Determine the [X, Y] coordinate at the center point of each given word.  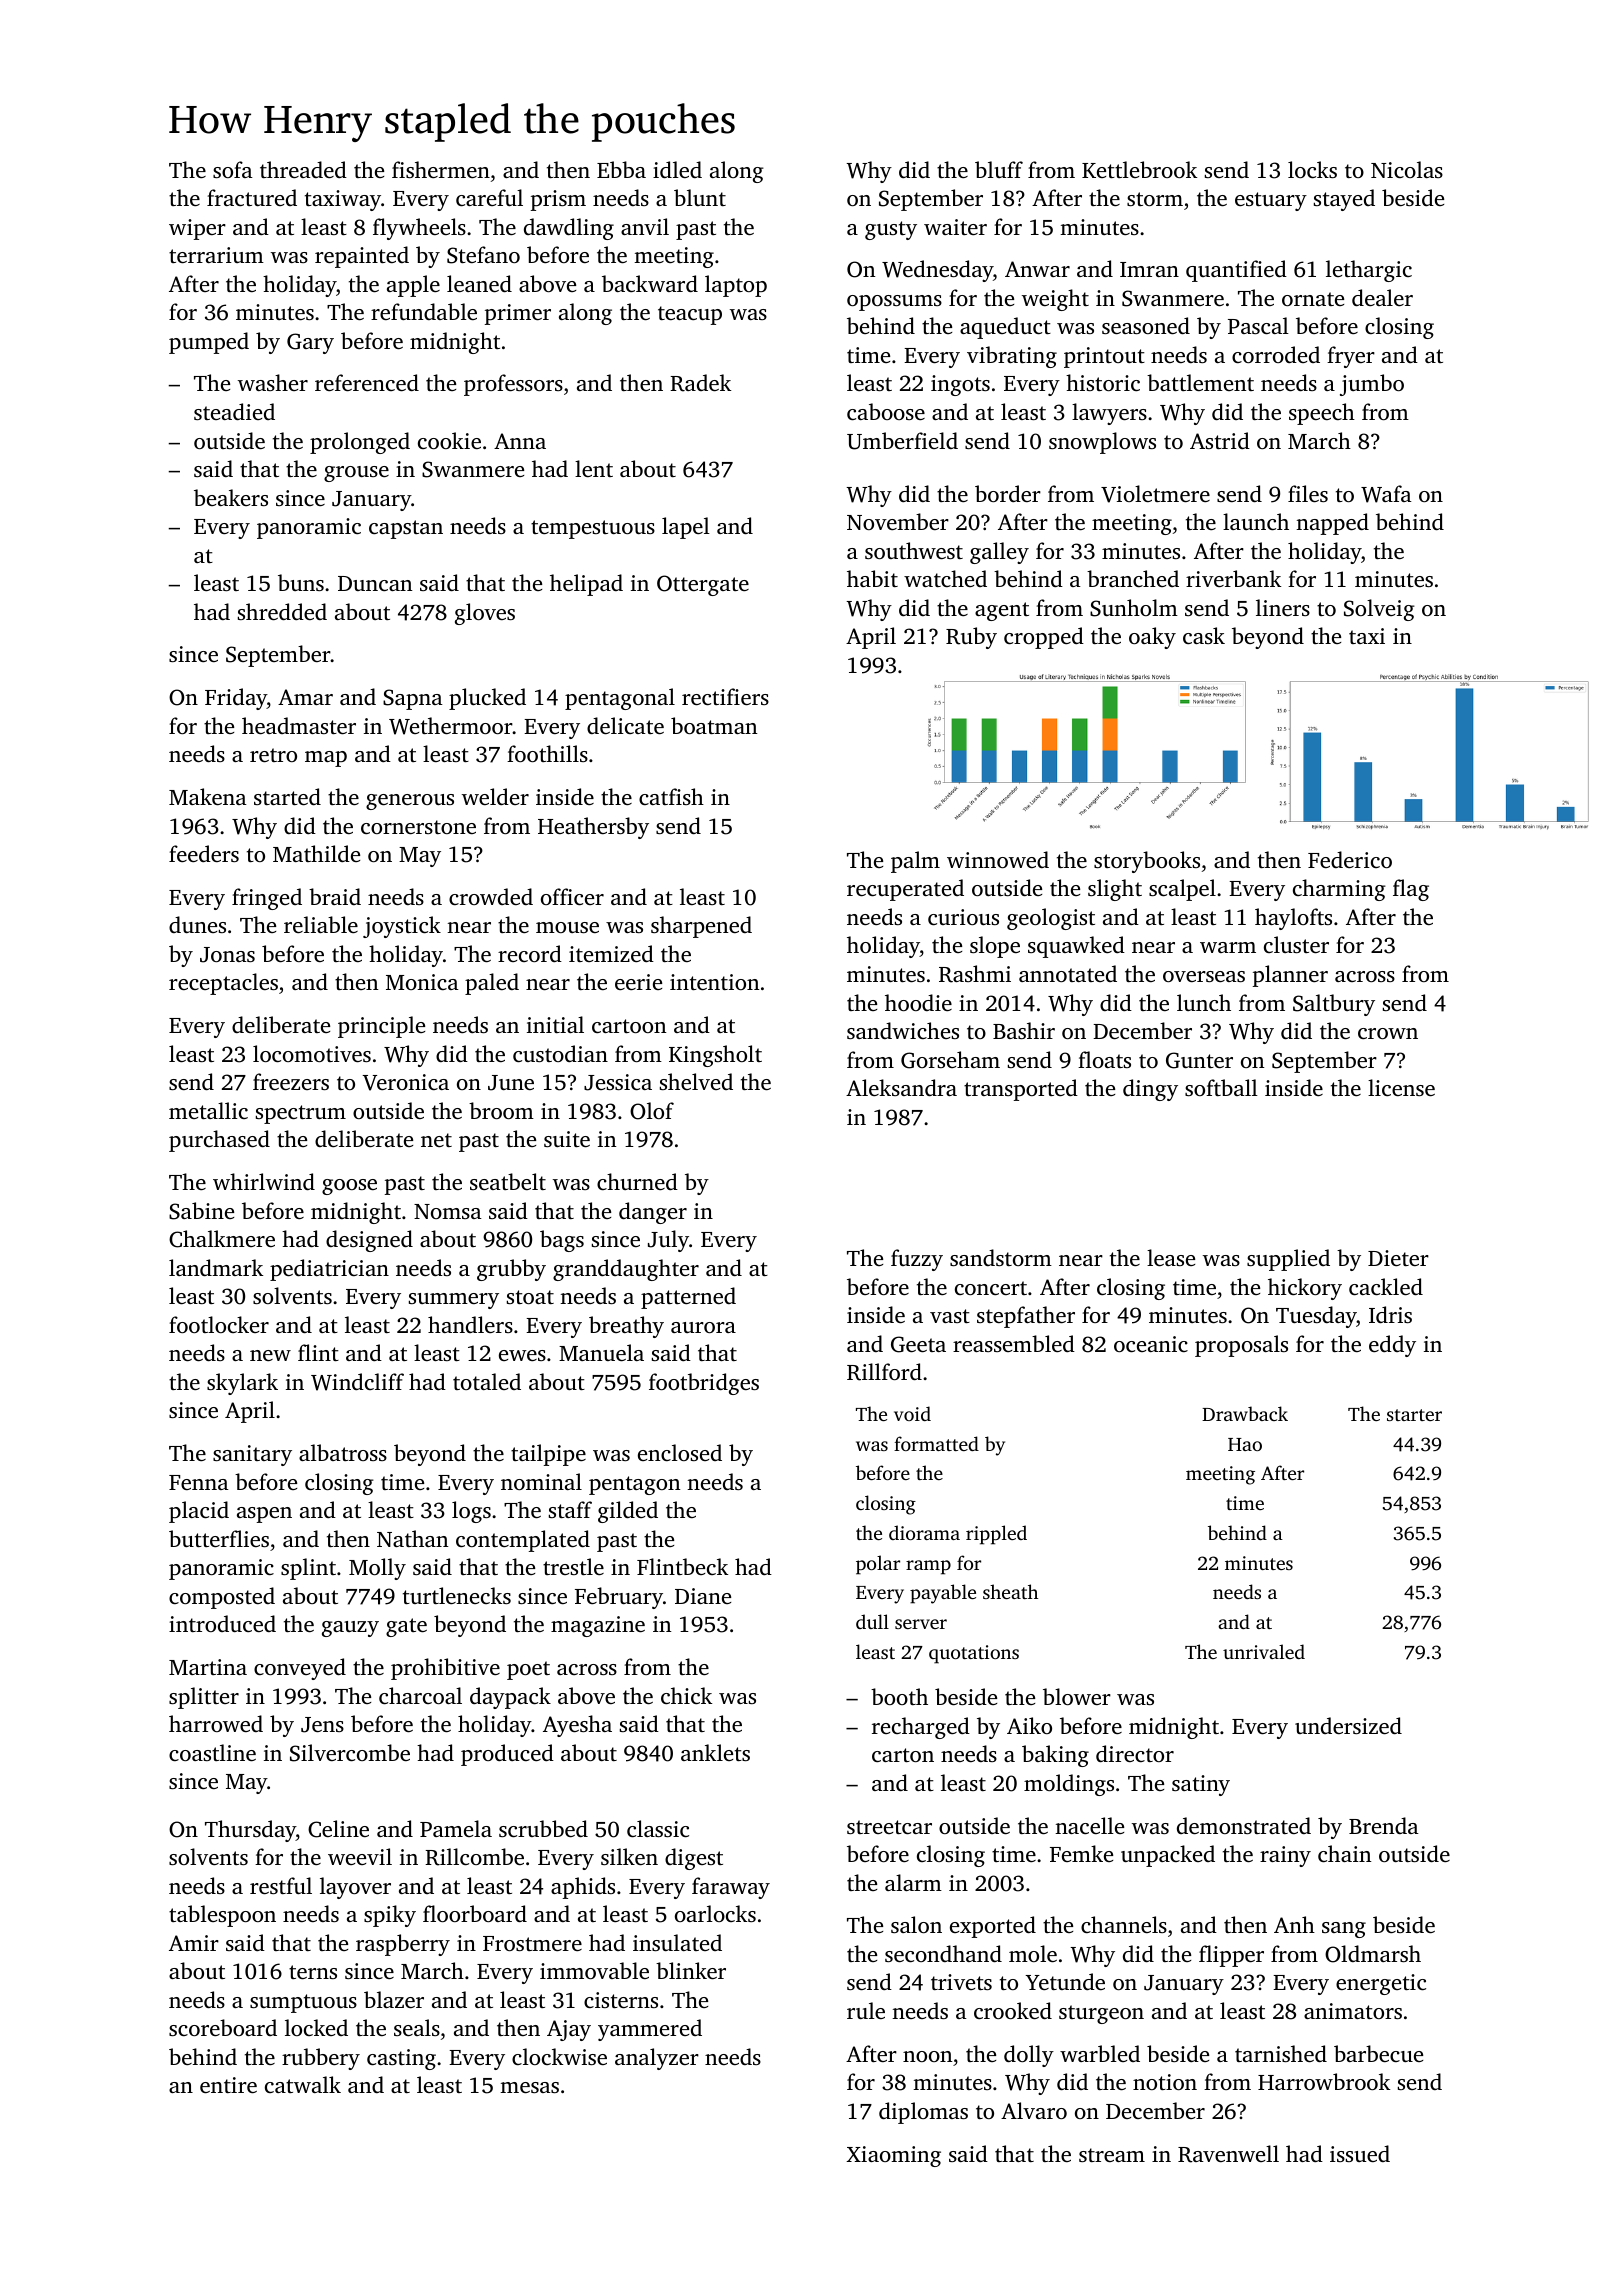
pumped [209, 343]
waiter [955, 227]
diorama [924, 1532]
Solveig [1379, 610]
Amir [194, 1943]
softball [1221, 1087]
